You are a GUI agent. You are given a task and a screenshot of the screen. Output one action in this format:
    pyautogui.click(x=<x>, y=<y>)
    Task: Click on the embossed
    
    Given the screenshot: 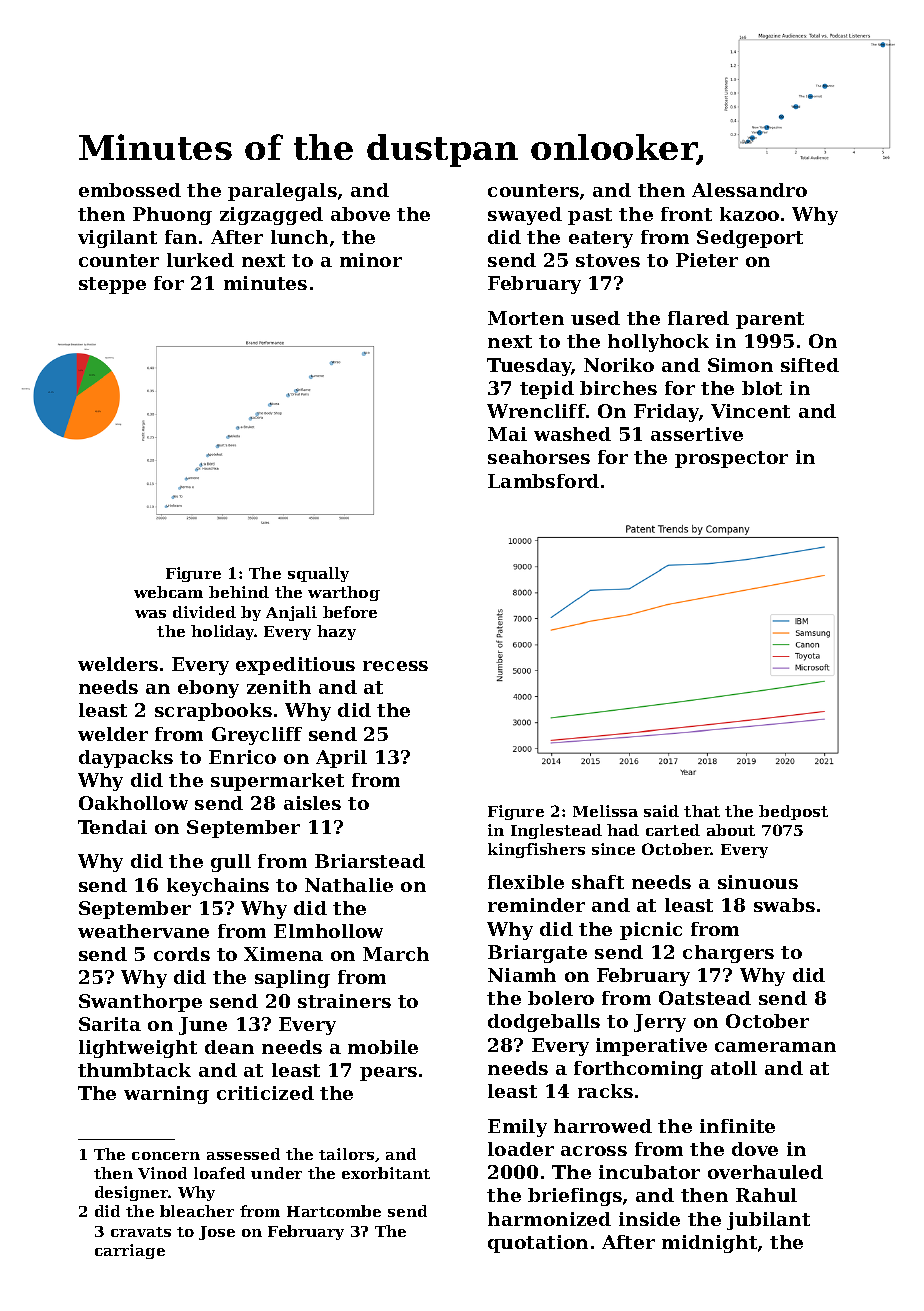 What is the action you would take?
    pyautogui.click(x=130, y=190)
